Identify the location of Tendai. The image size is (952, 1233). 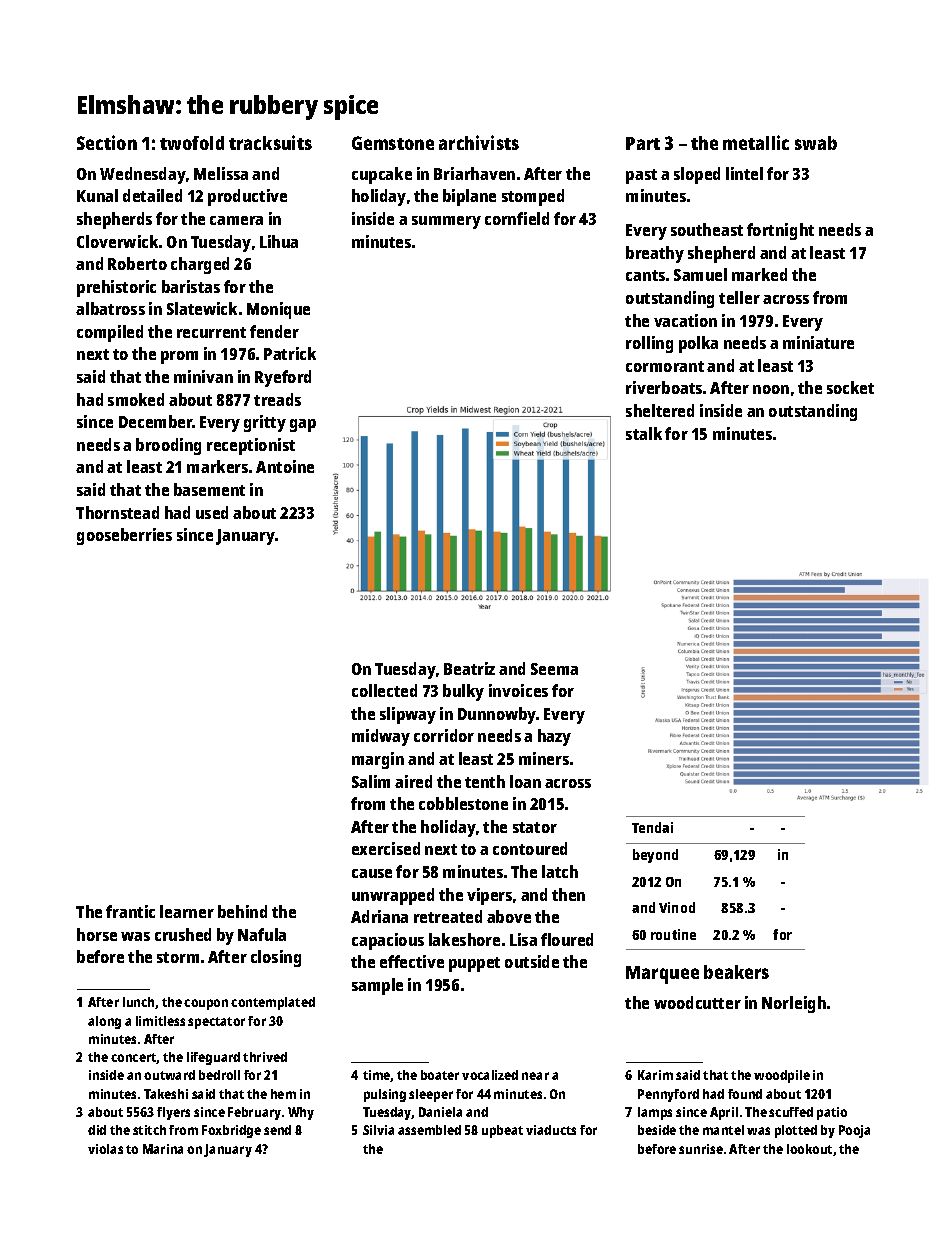
(652, 827).
